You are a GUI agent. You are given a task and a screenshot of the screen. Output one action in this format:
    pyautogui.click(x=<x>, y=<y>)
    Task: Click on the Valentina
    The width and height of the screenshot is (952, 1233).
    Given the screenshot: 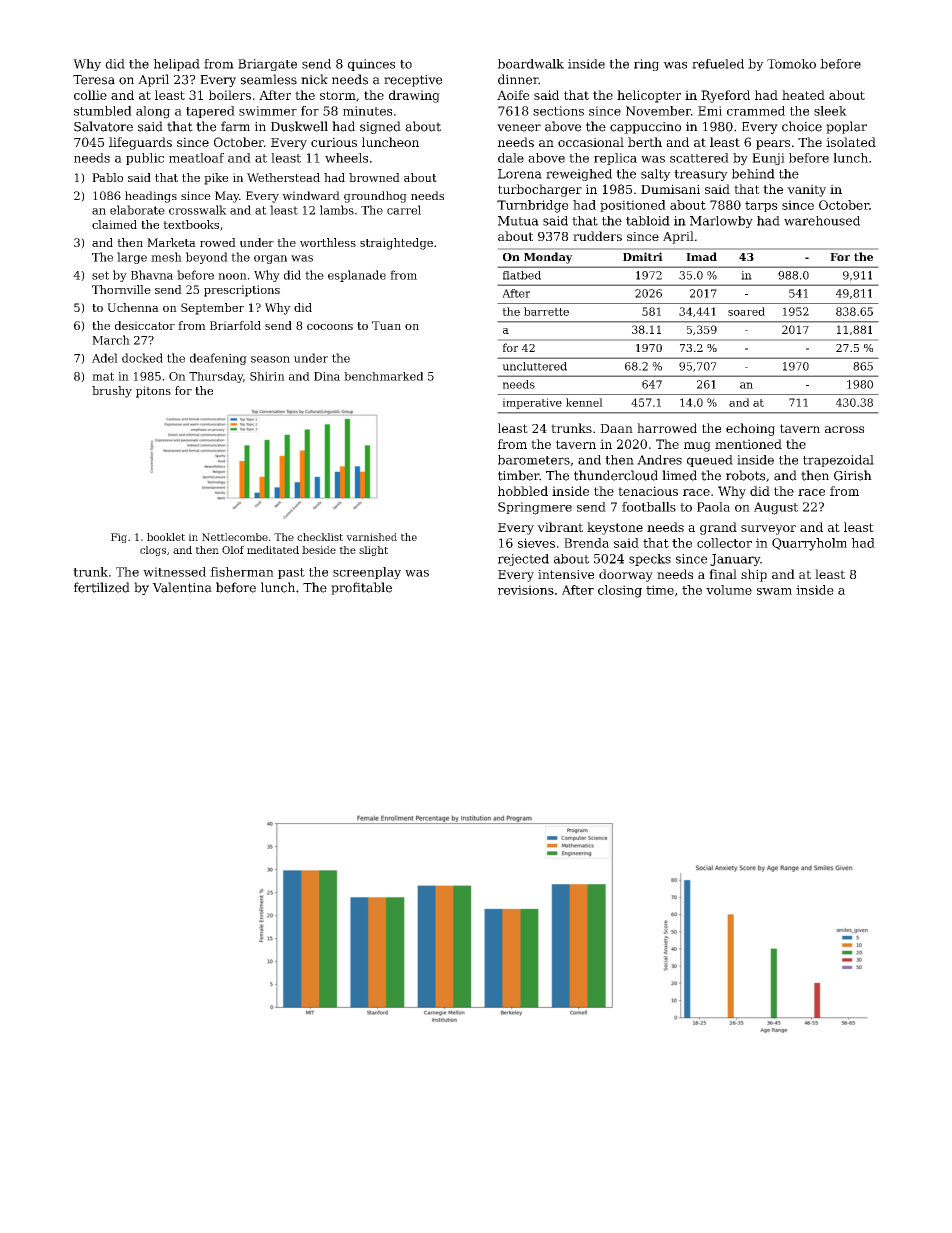 What is the action you would take?
    pyautogui.click(x=182, y=587)
